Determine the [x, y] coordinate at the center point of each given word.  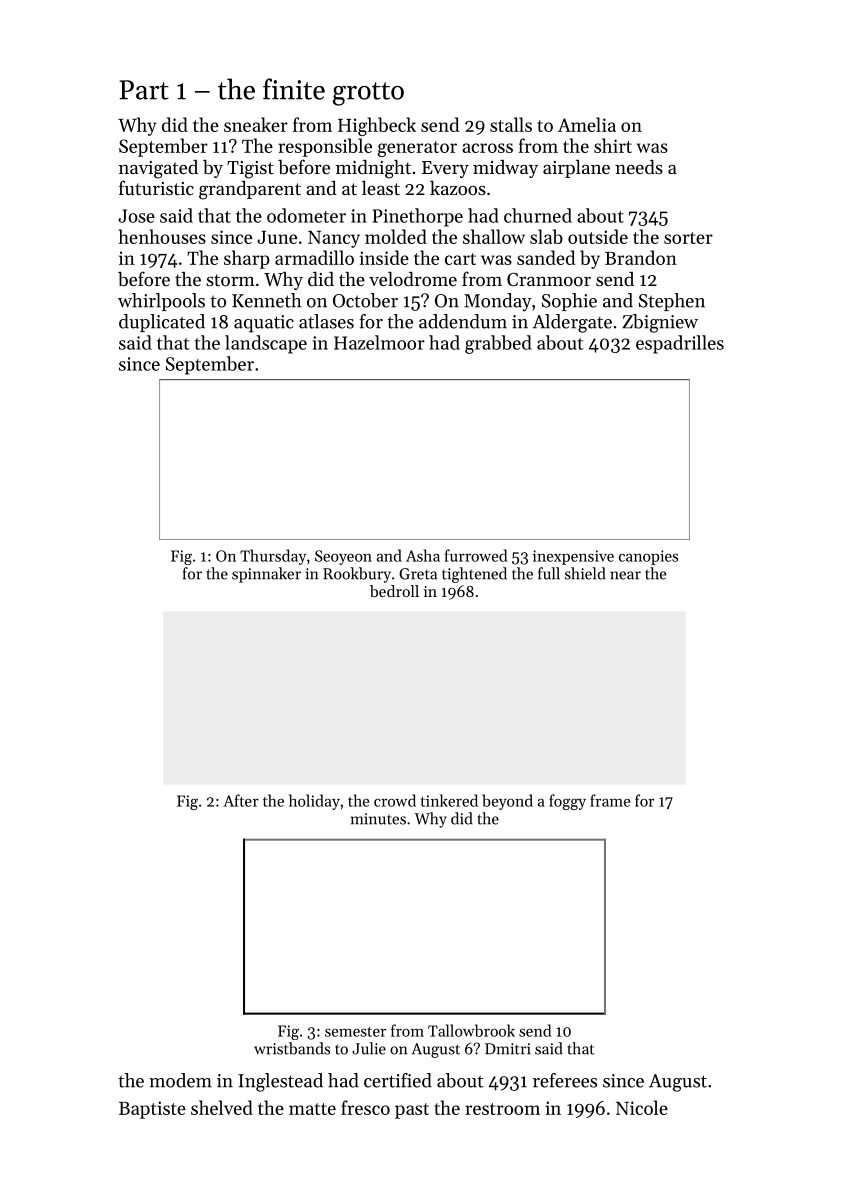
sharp [247, 259]
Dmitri [508, 1049]
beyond [507, 802]
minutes [378, 819]
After [241, 800]
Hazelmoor [379, 342]
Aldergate [572, 323]
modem [180, 1080]
